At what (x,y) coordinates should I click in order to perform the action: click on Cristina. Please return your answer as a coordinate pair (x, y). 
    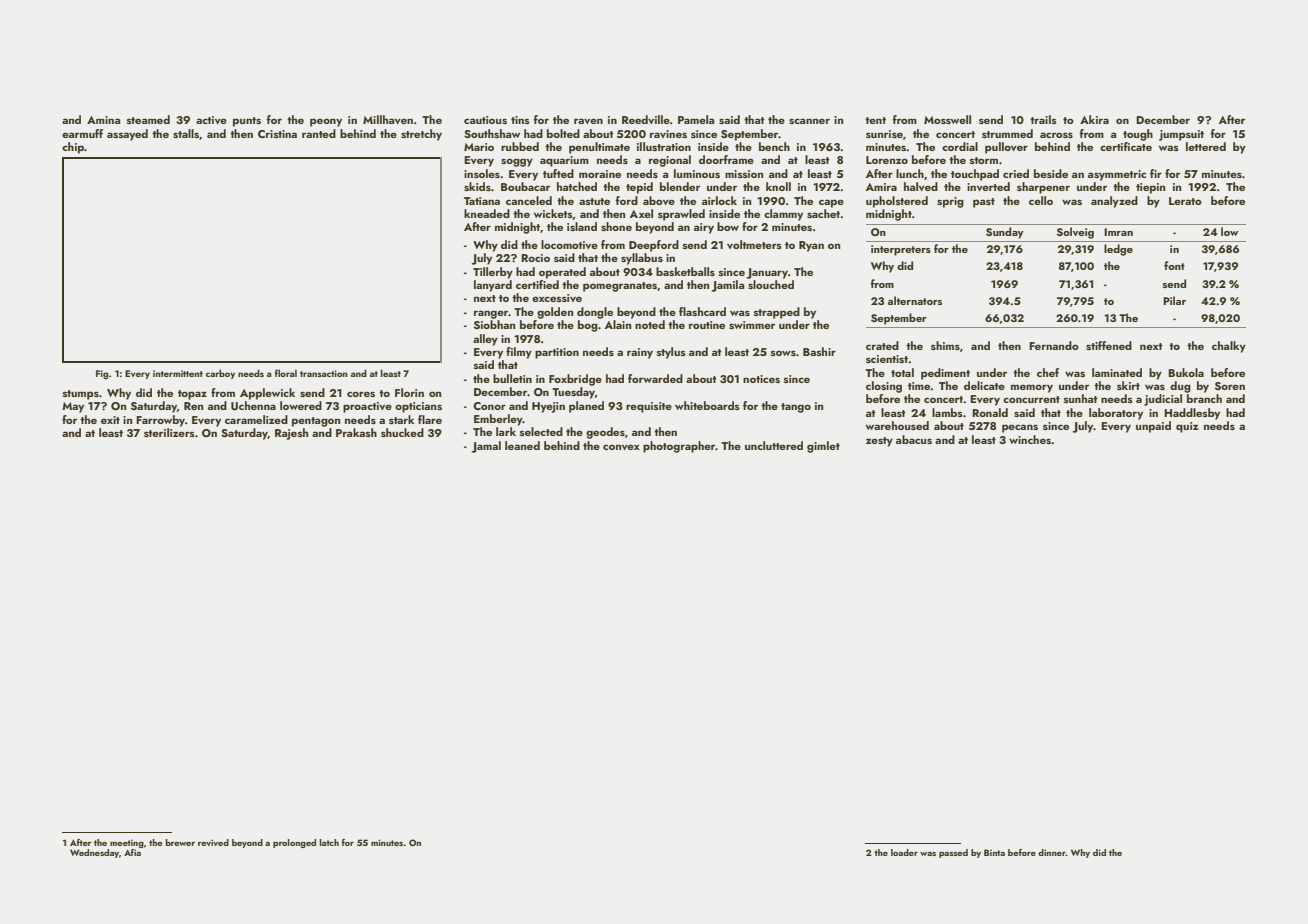
    Looking at the image, I should click on (277, 134).
